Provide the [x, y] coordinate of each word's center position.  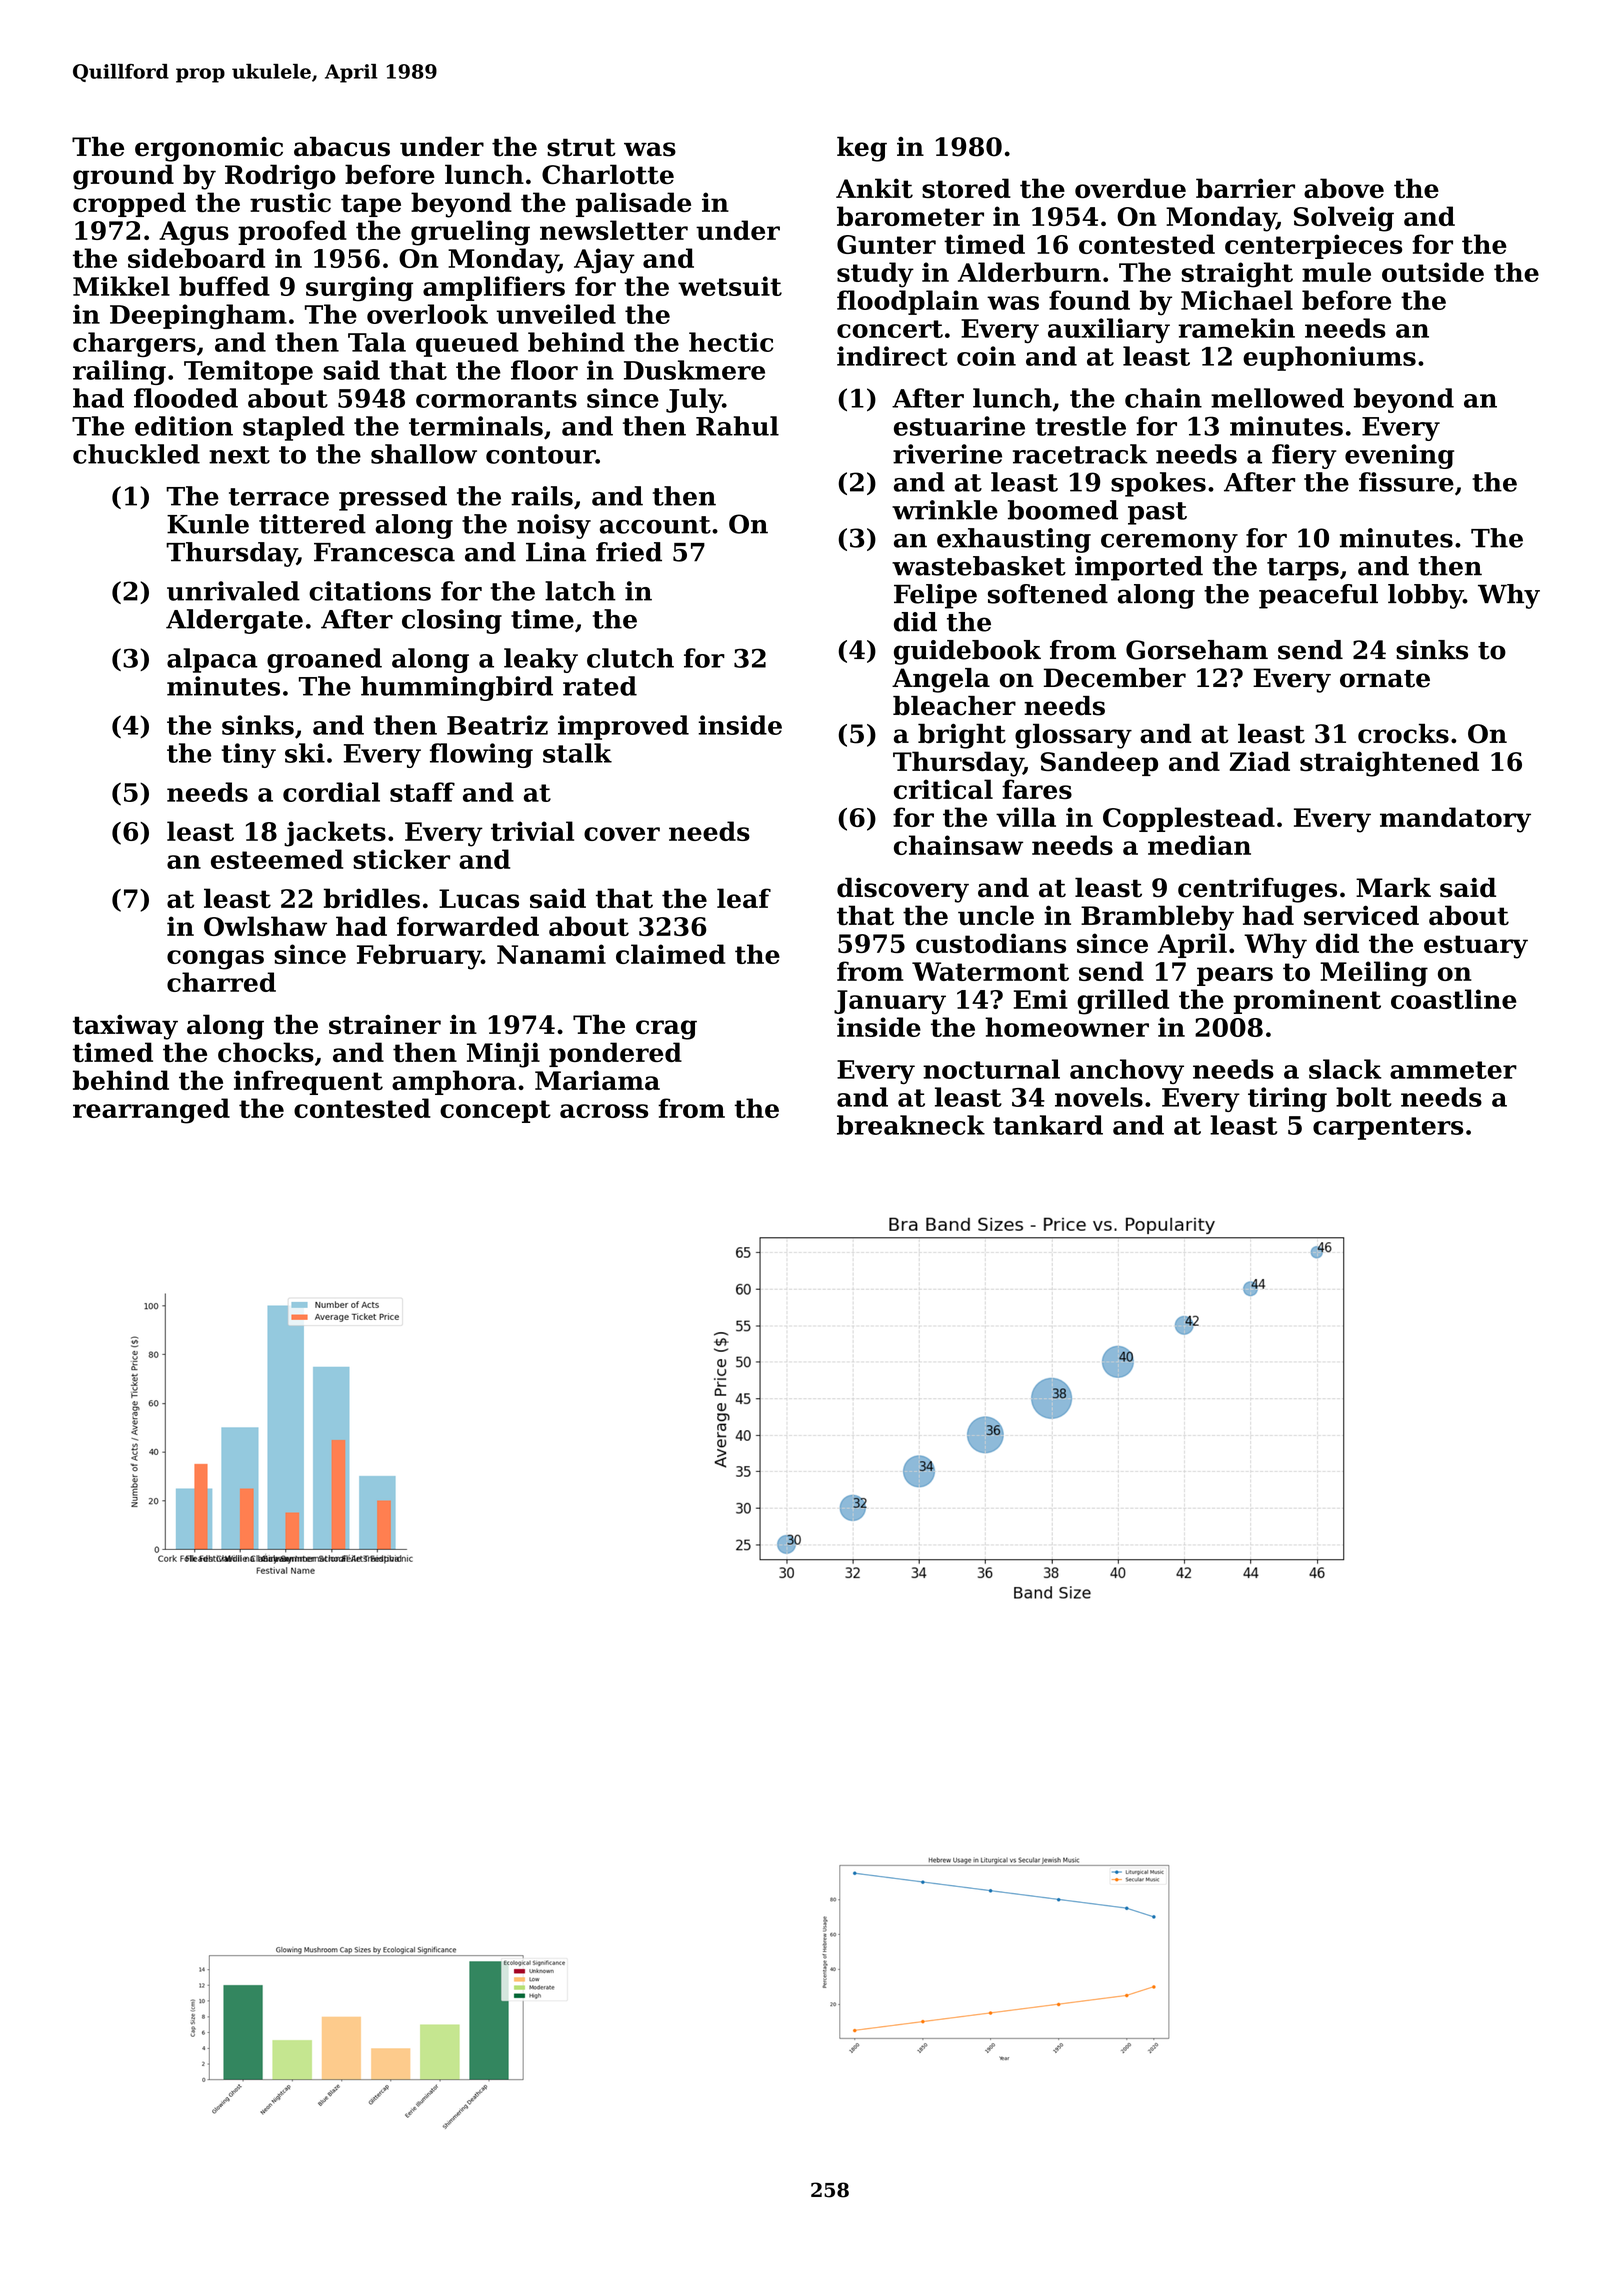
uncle [996, 915]
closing [452, 621]
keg [862, 149]
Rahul [737, 426]
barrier [1245, 188]
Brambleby [1157, 918]
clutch [630, 658]
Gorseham [1197, 650]
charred [221, 982]
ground [123, 177]
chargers [134, 344]
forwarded [468, 926]
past [1157, 513]
